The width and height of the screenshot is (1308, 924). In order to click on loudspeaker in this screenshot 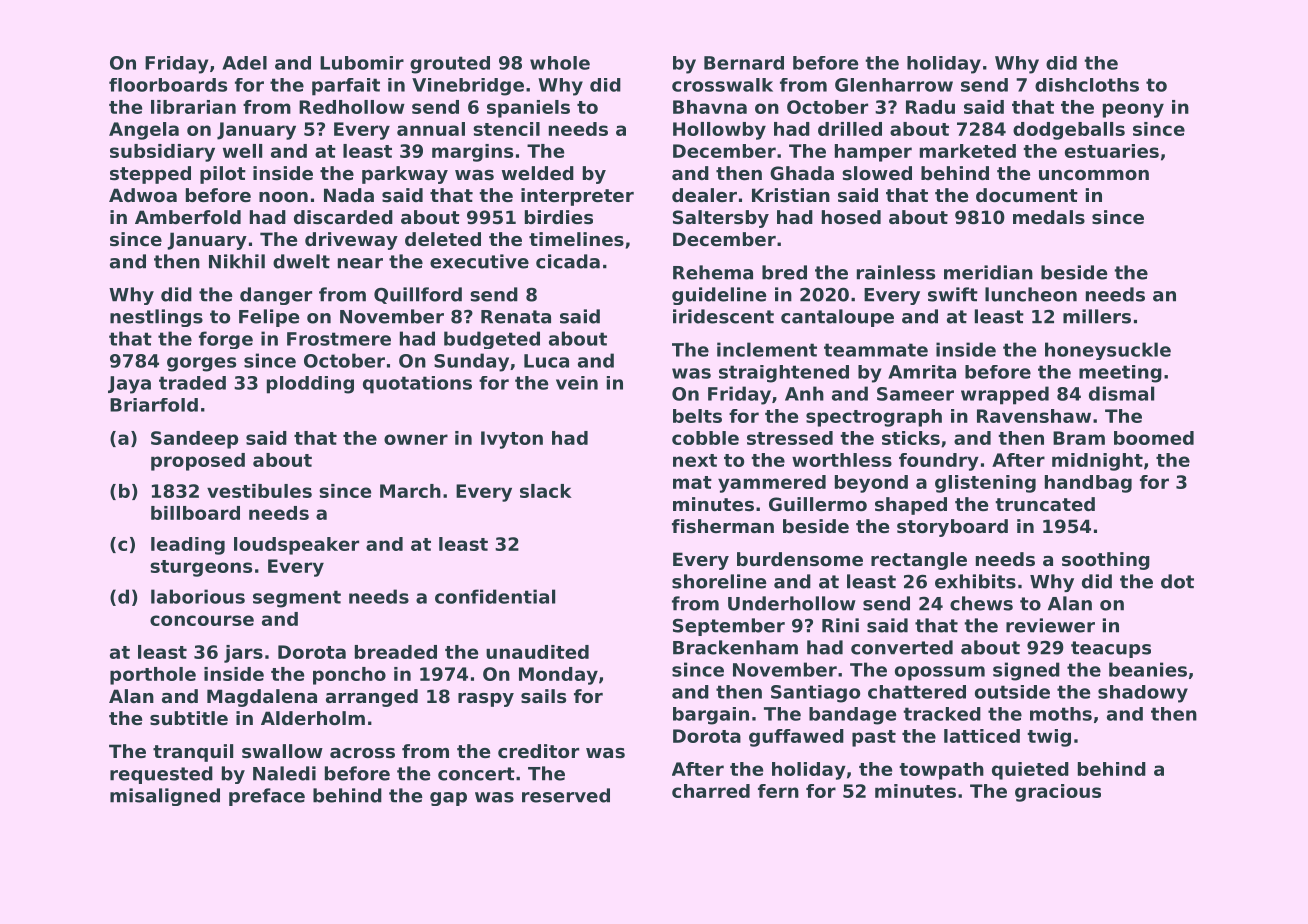, I will do `click(296, 546)`.
